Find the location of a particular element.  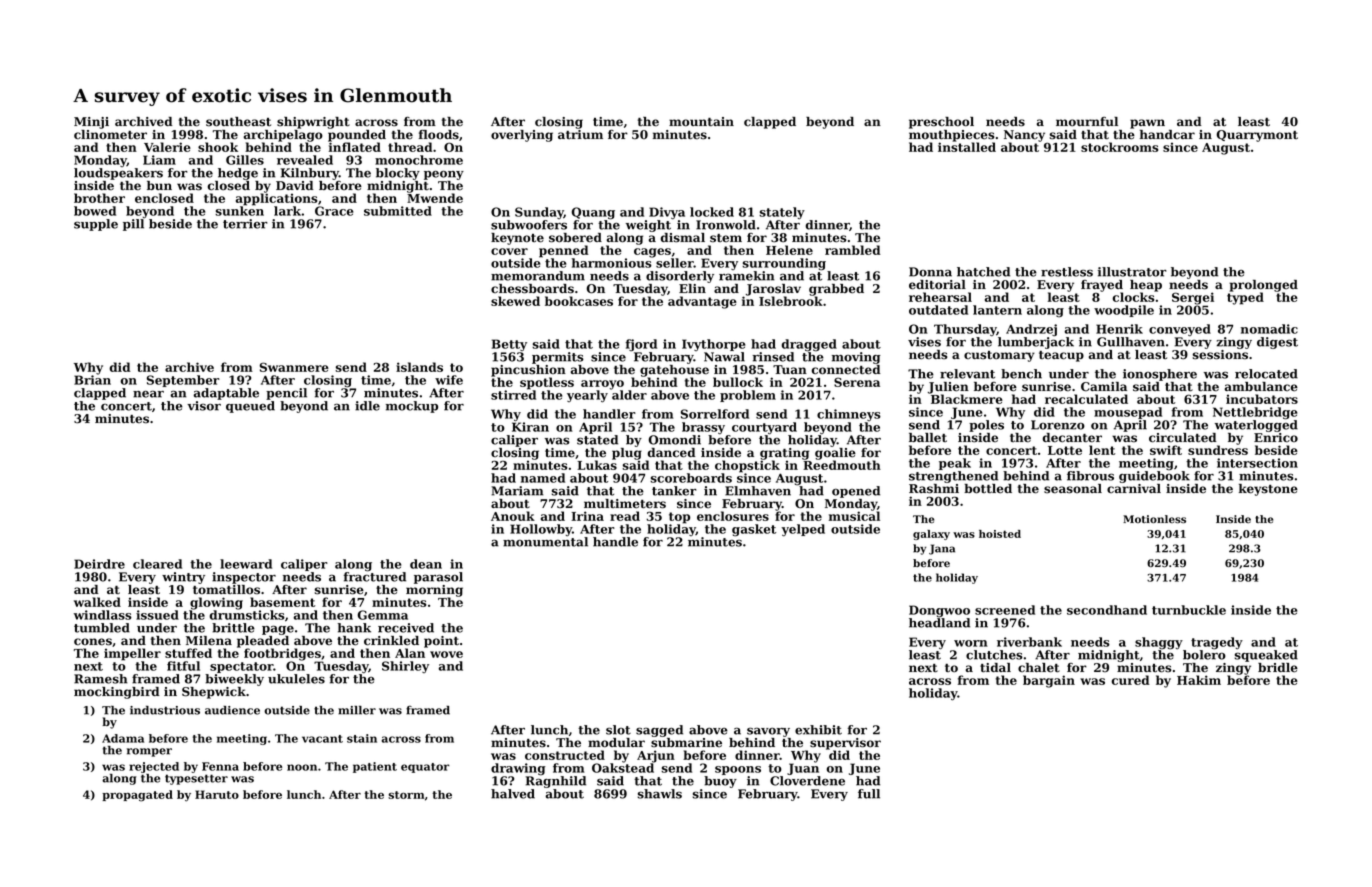

supple is located at coordinates (96, 225).
